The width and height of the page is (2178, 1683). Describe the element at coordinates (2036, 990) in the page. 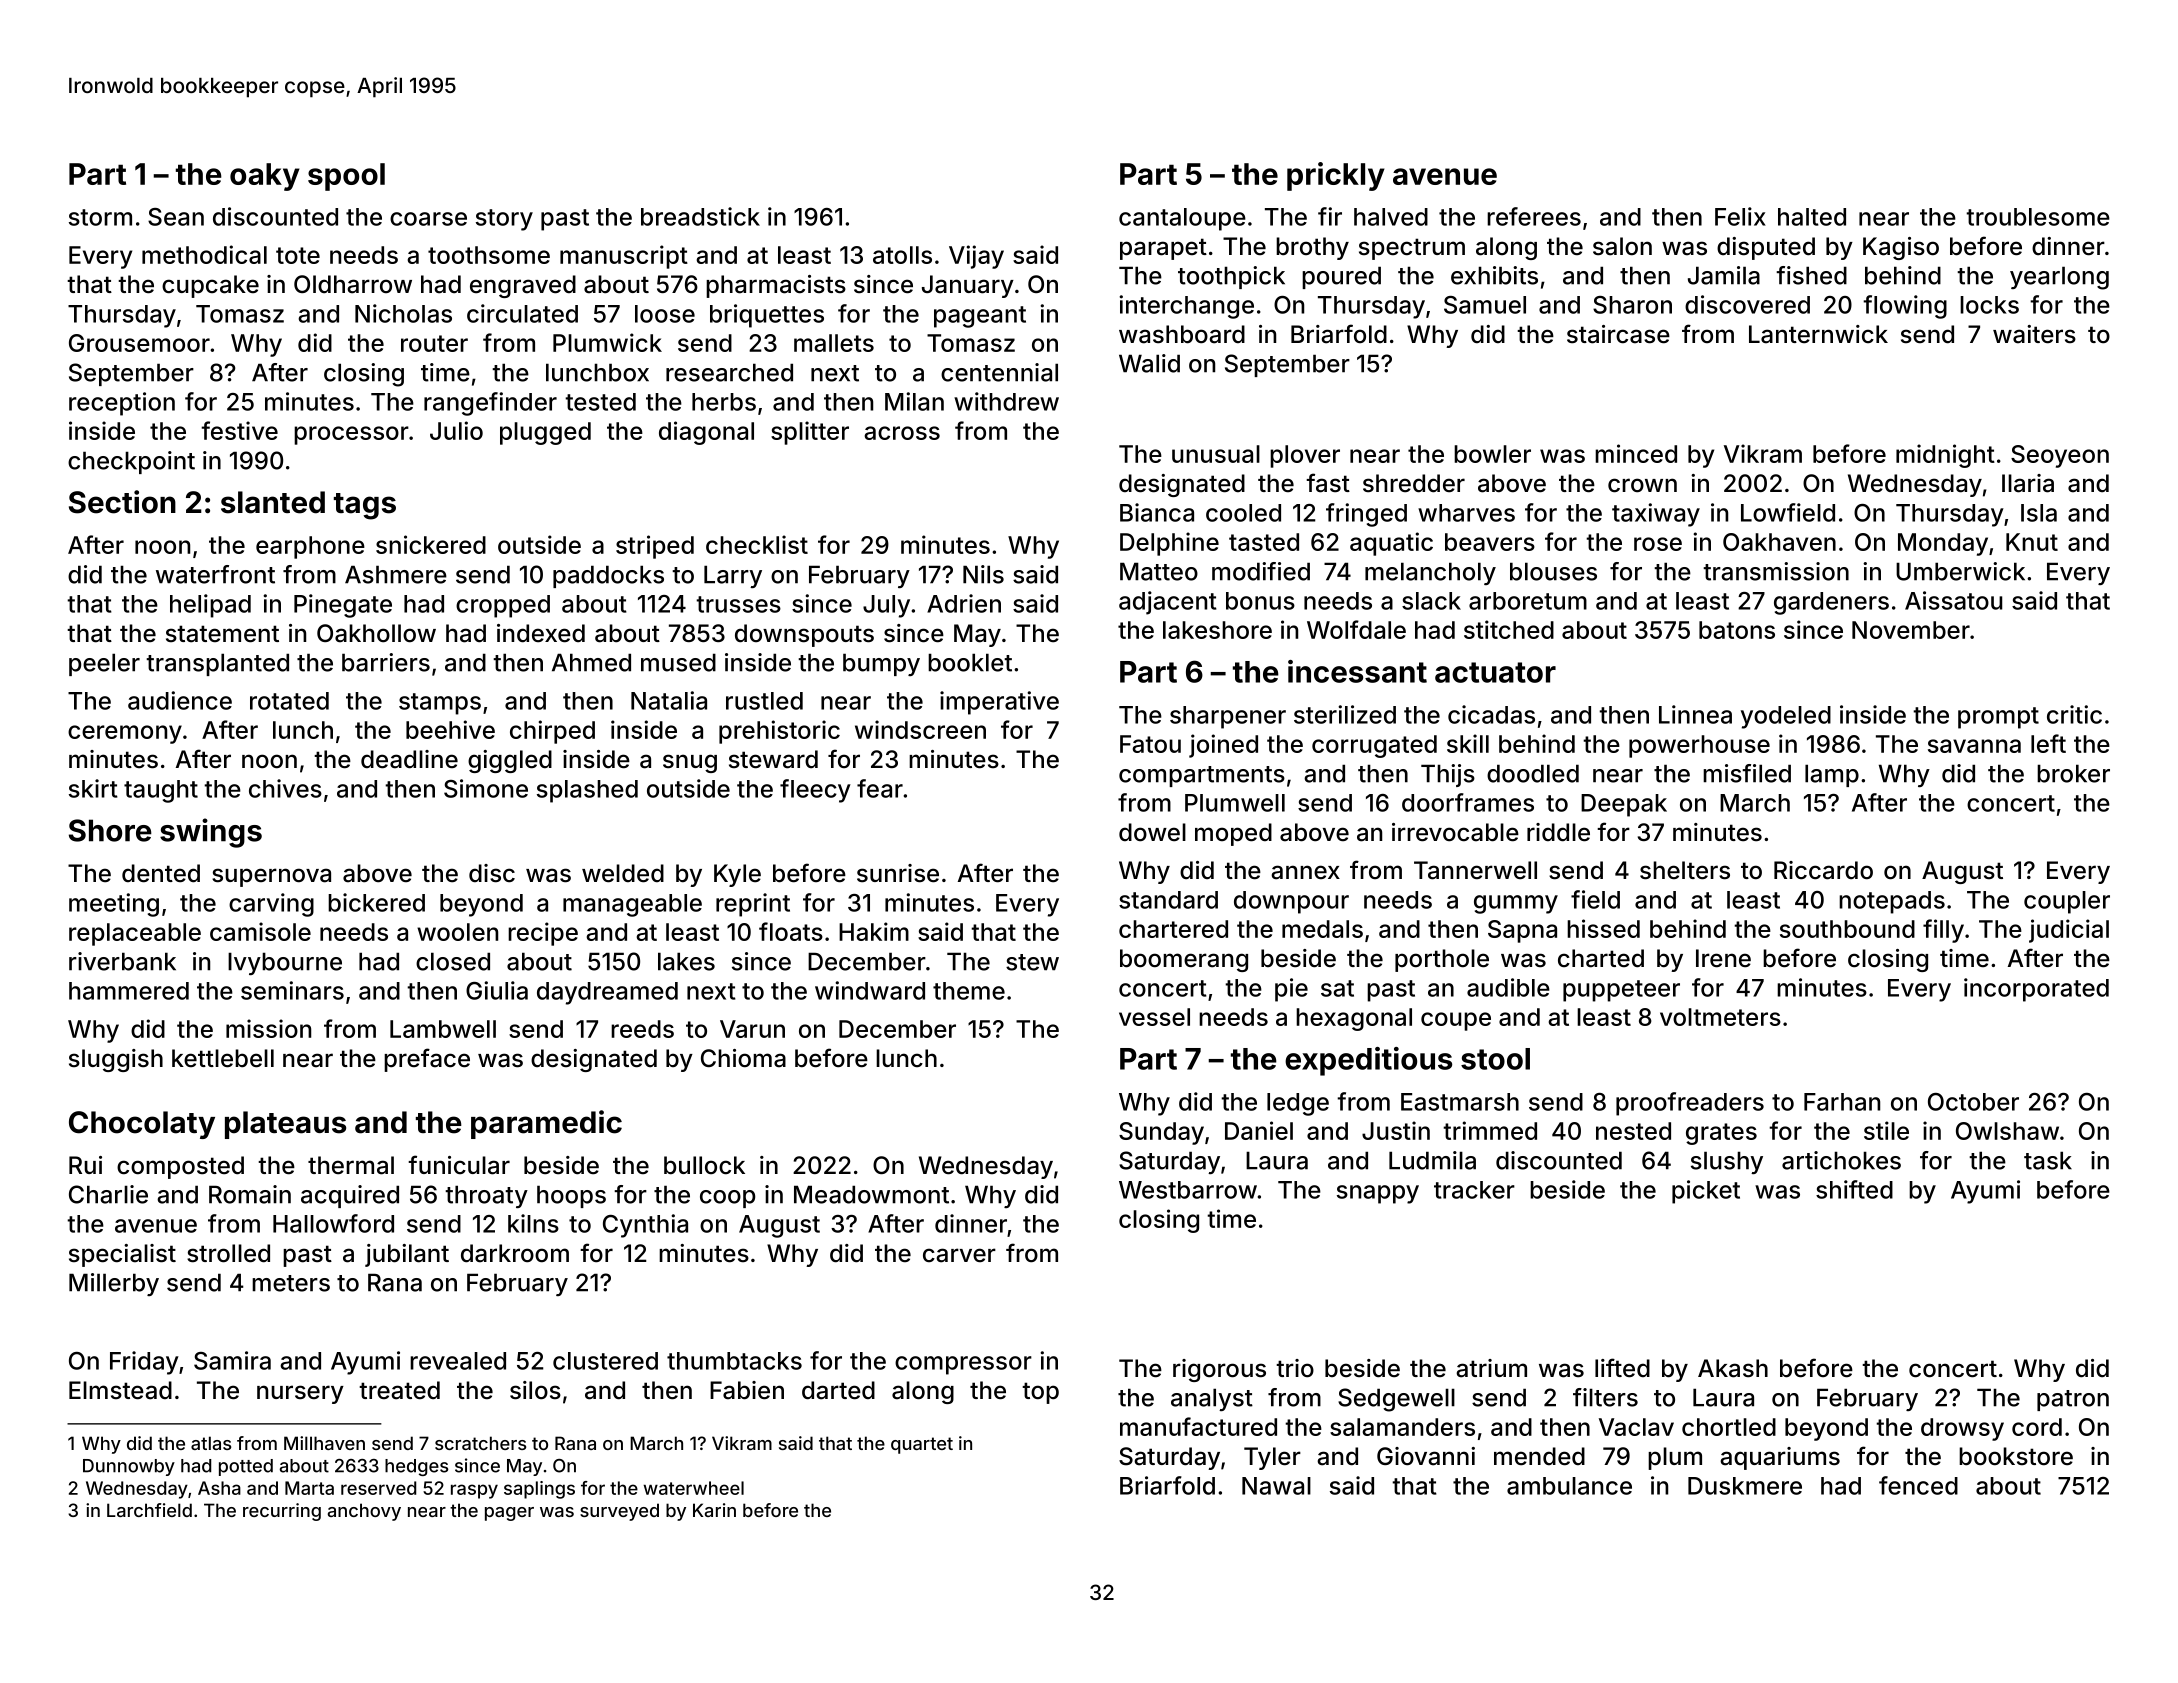

I see `incorporated` at that location.
